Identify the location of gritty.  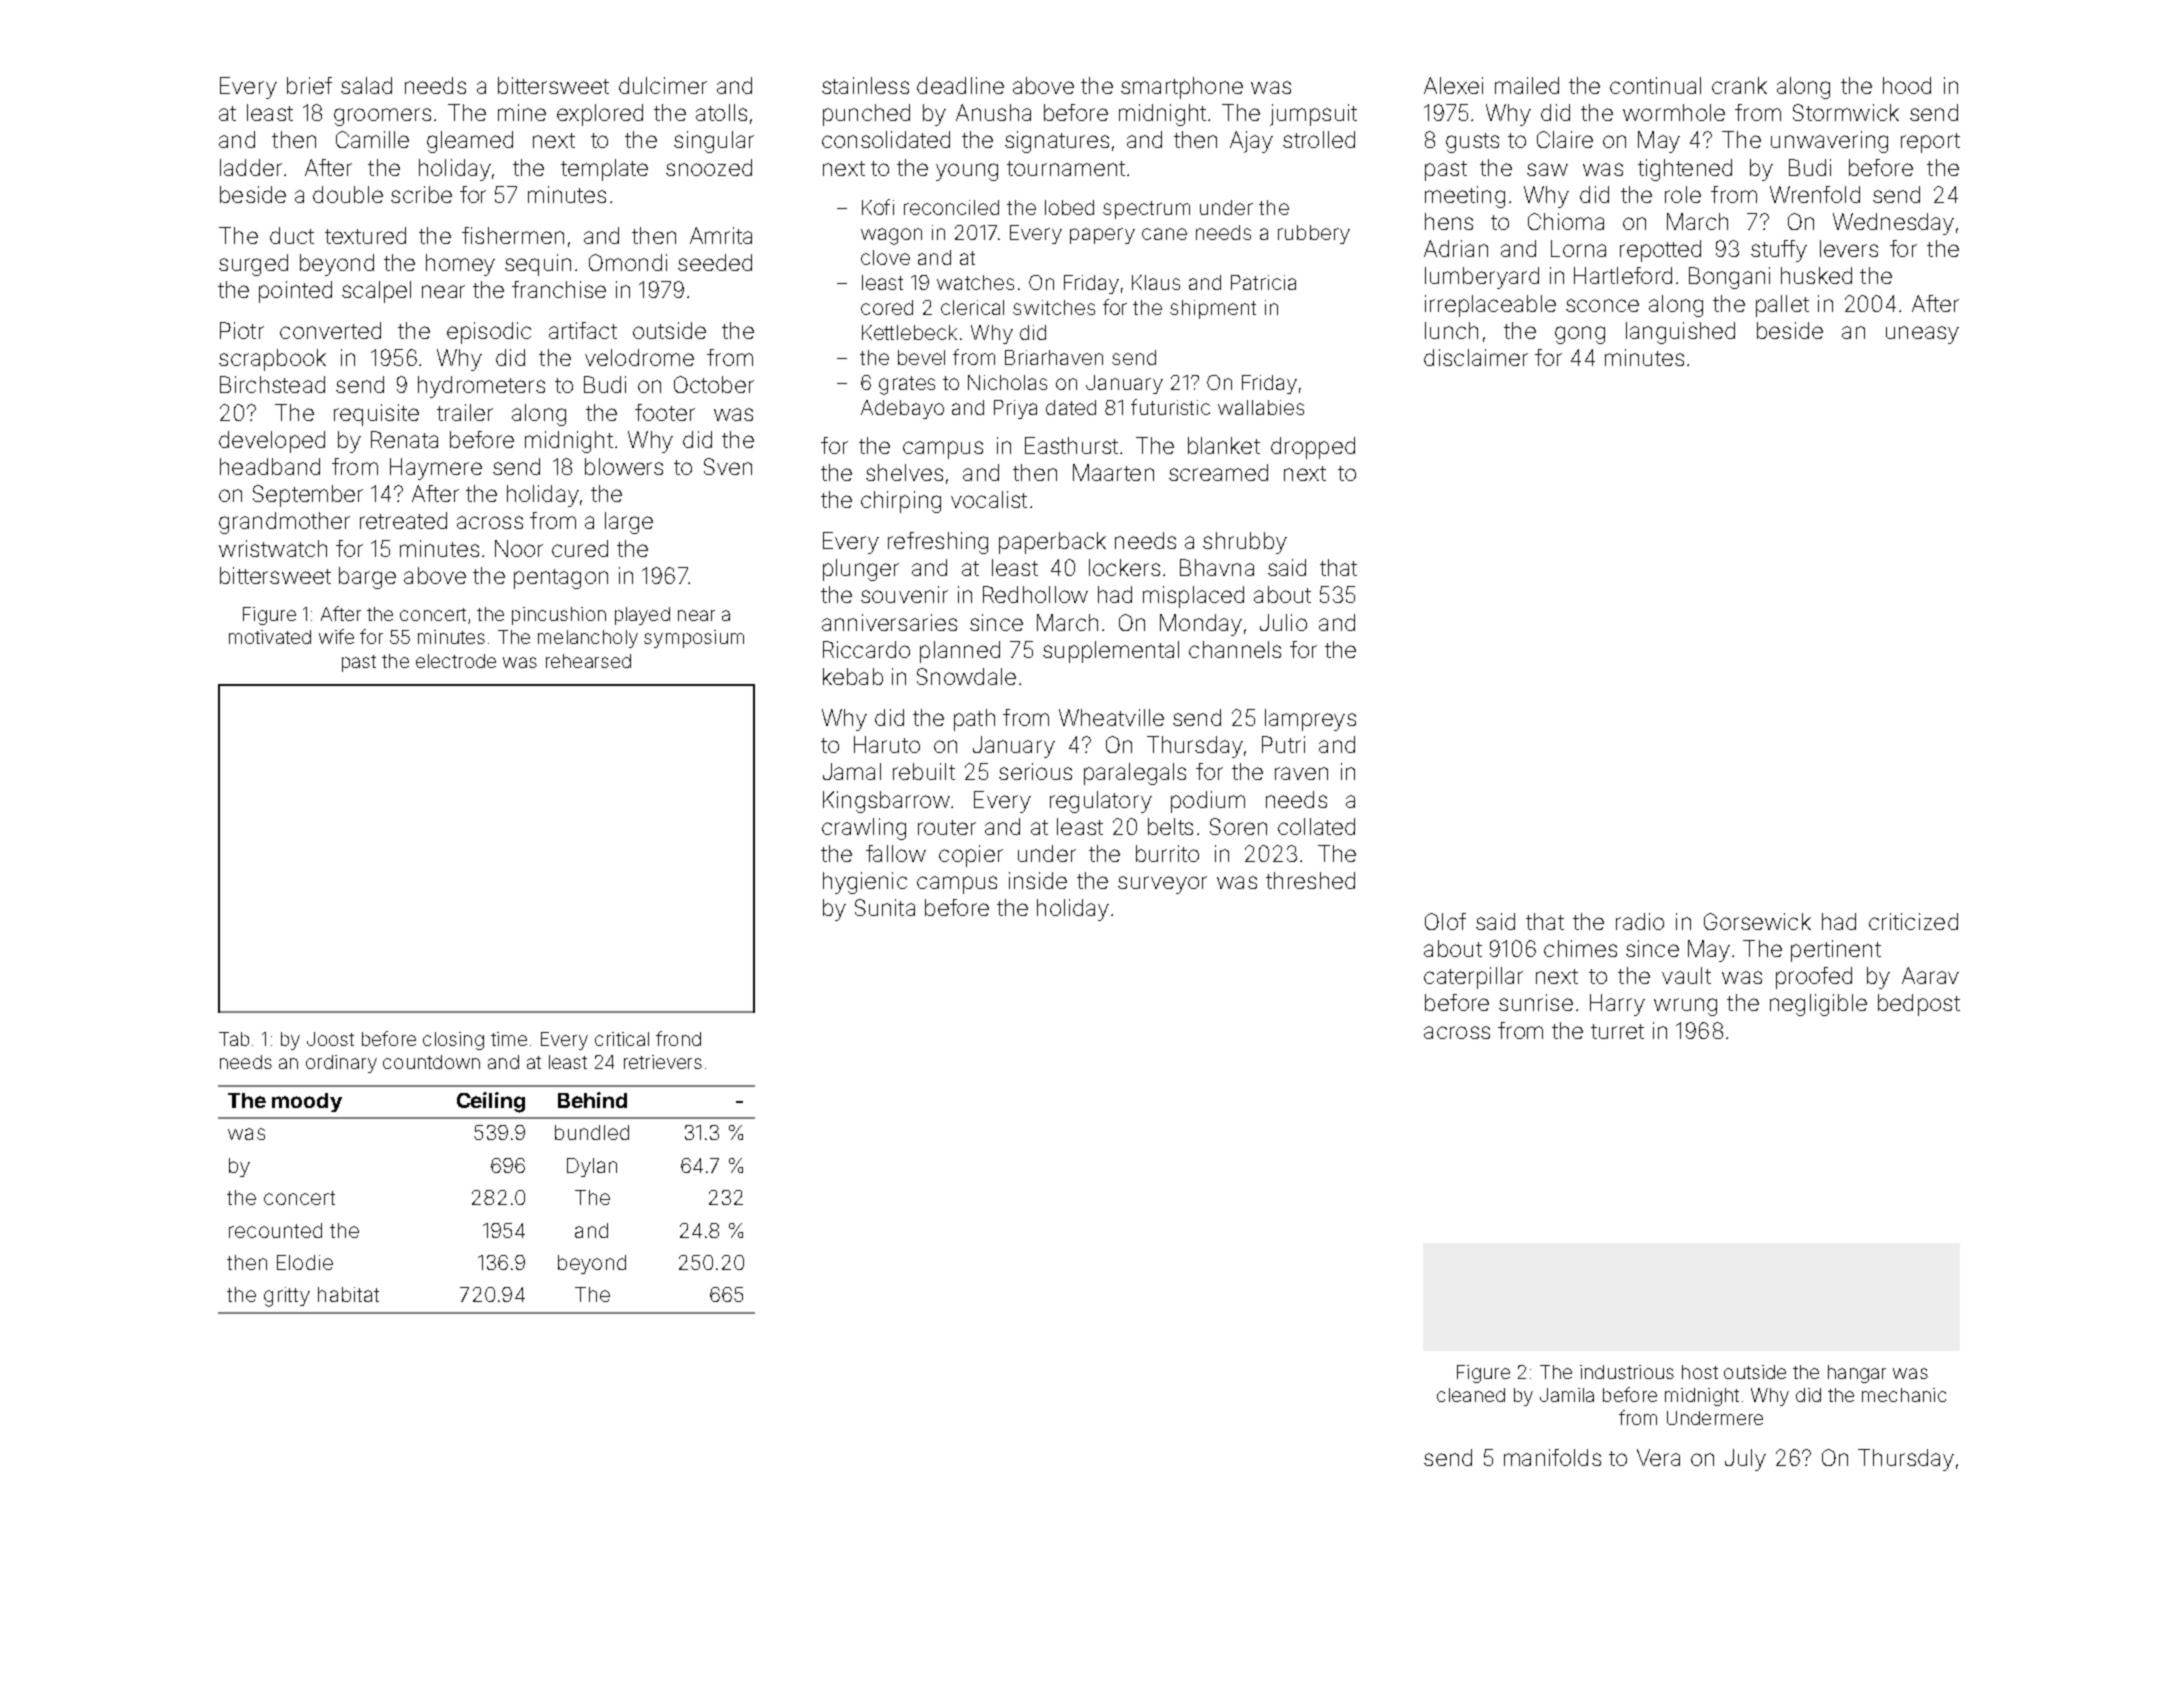
(287, 1297).
